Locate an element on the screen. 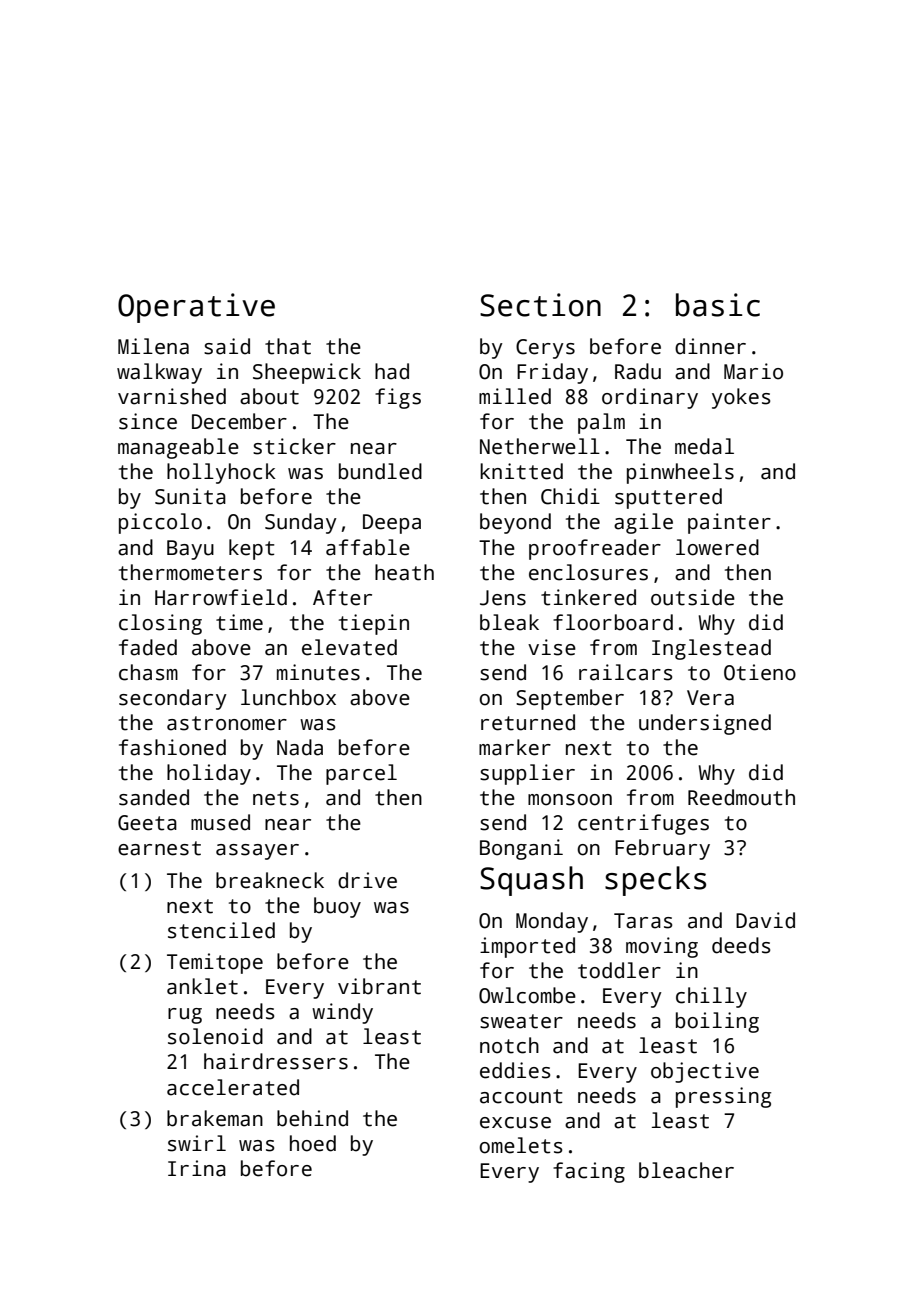 This screenshot has width=924, height=1311. swirl is located at coordinates (197, 1143).
